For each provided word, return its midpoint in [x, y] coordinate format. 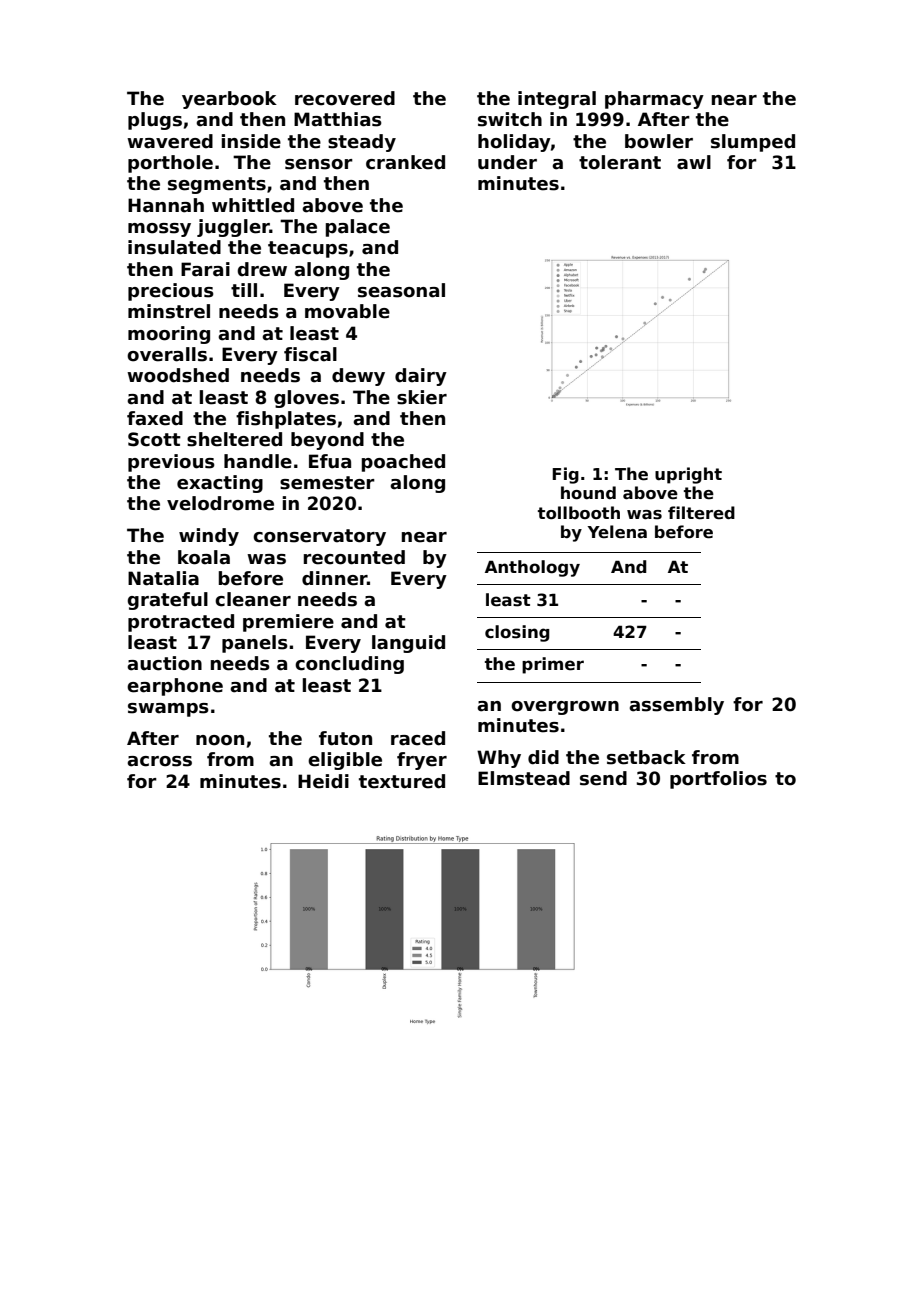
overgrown [565, 708]
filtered [701, 513]
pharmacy [654, 100]
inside [251, 141]
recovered [345, 98]
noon [220, 740]
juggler [233, 228]
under [507, 162]
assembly [676, 706]
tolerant [620, 162]
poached [403, 463]
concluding [349, 665]
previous [171, 463]
